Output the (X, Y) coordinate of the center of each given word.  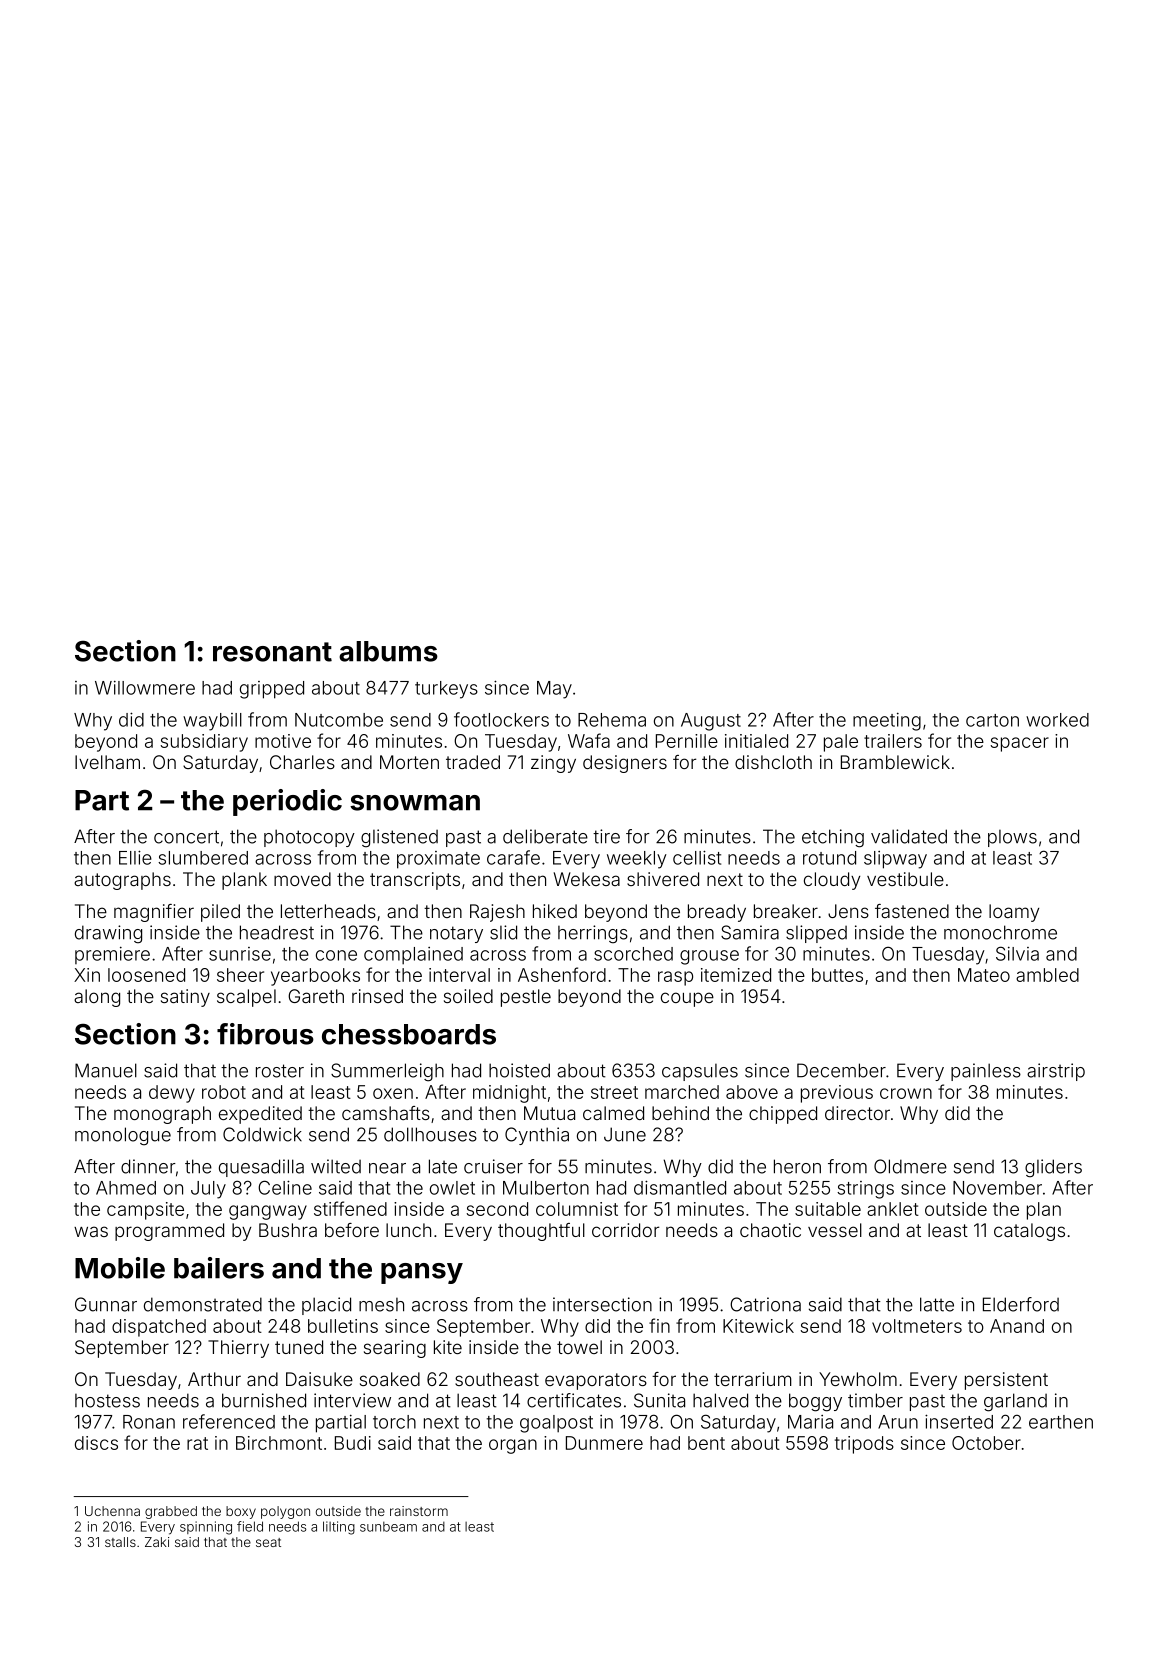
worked (1057, 720)
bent (706, 1443)
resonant (272, 652)
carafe (513, 857)
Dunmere (604, 1443)
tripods (864, 1445)
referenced (229, 1421)
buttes (837, 975)
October (986, 1443)
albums (388, 651)
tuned (299, 1347)
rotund (829, 858)
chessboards (409, 1034)
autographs (122, 881)
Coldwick (262, 1134)
